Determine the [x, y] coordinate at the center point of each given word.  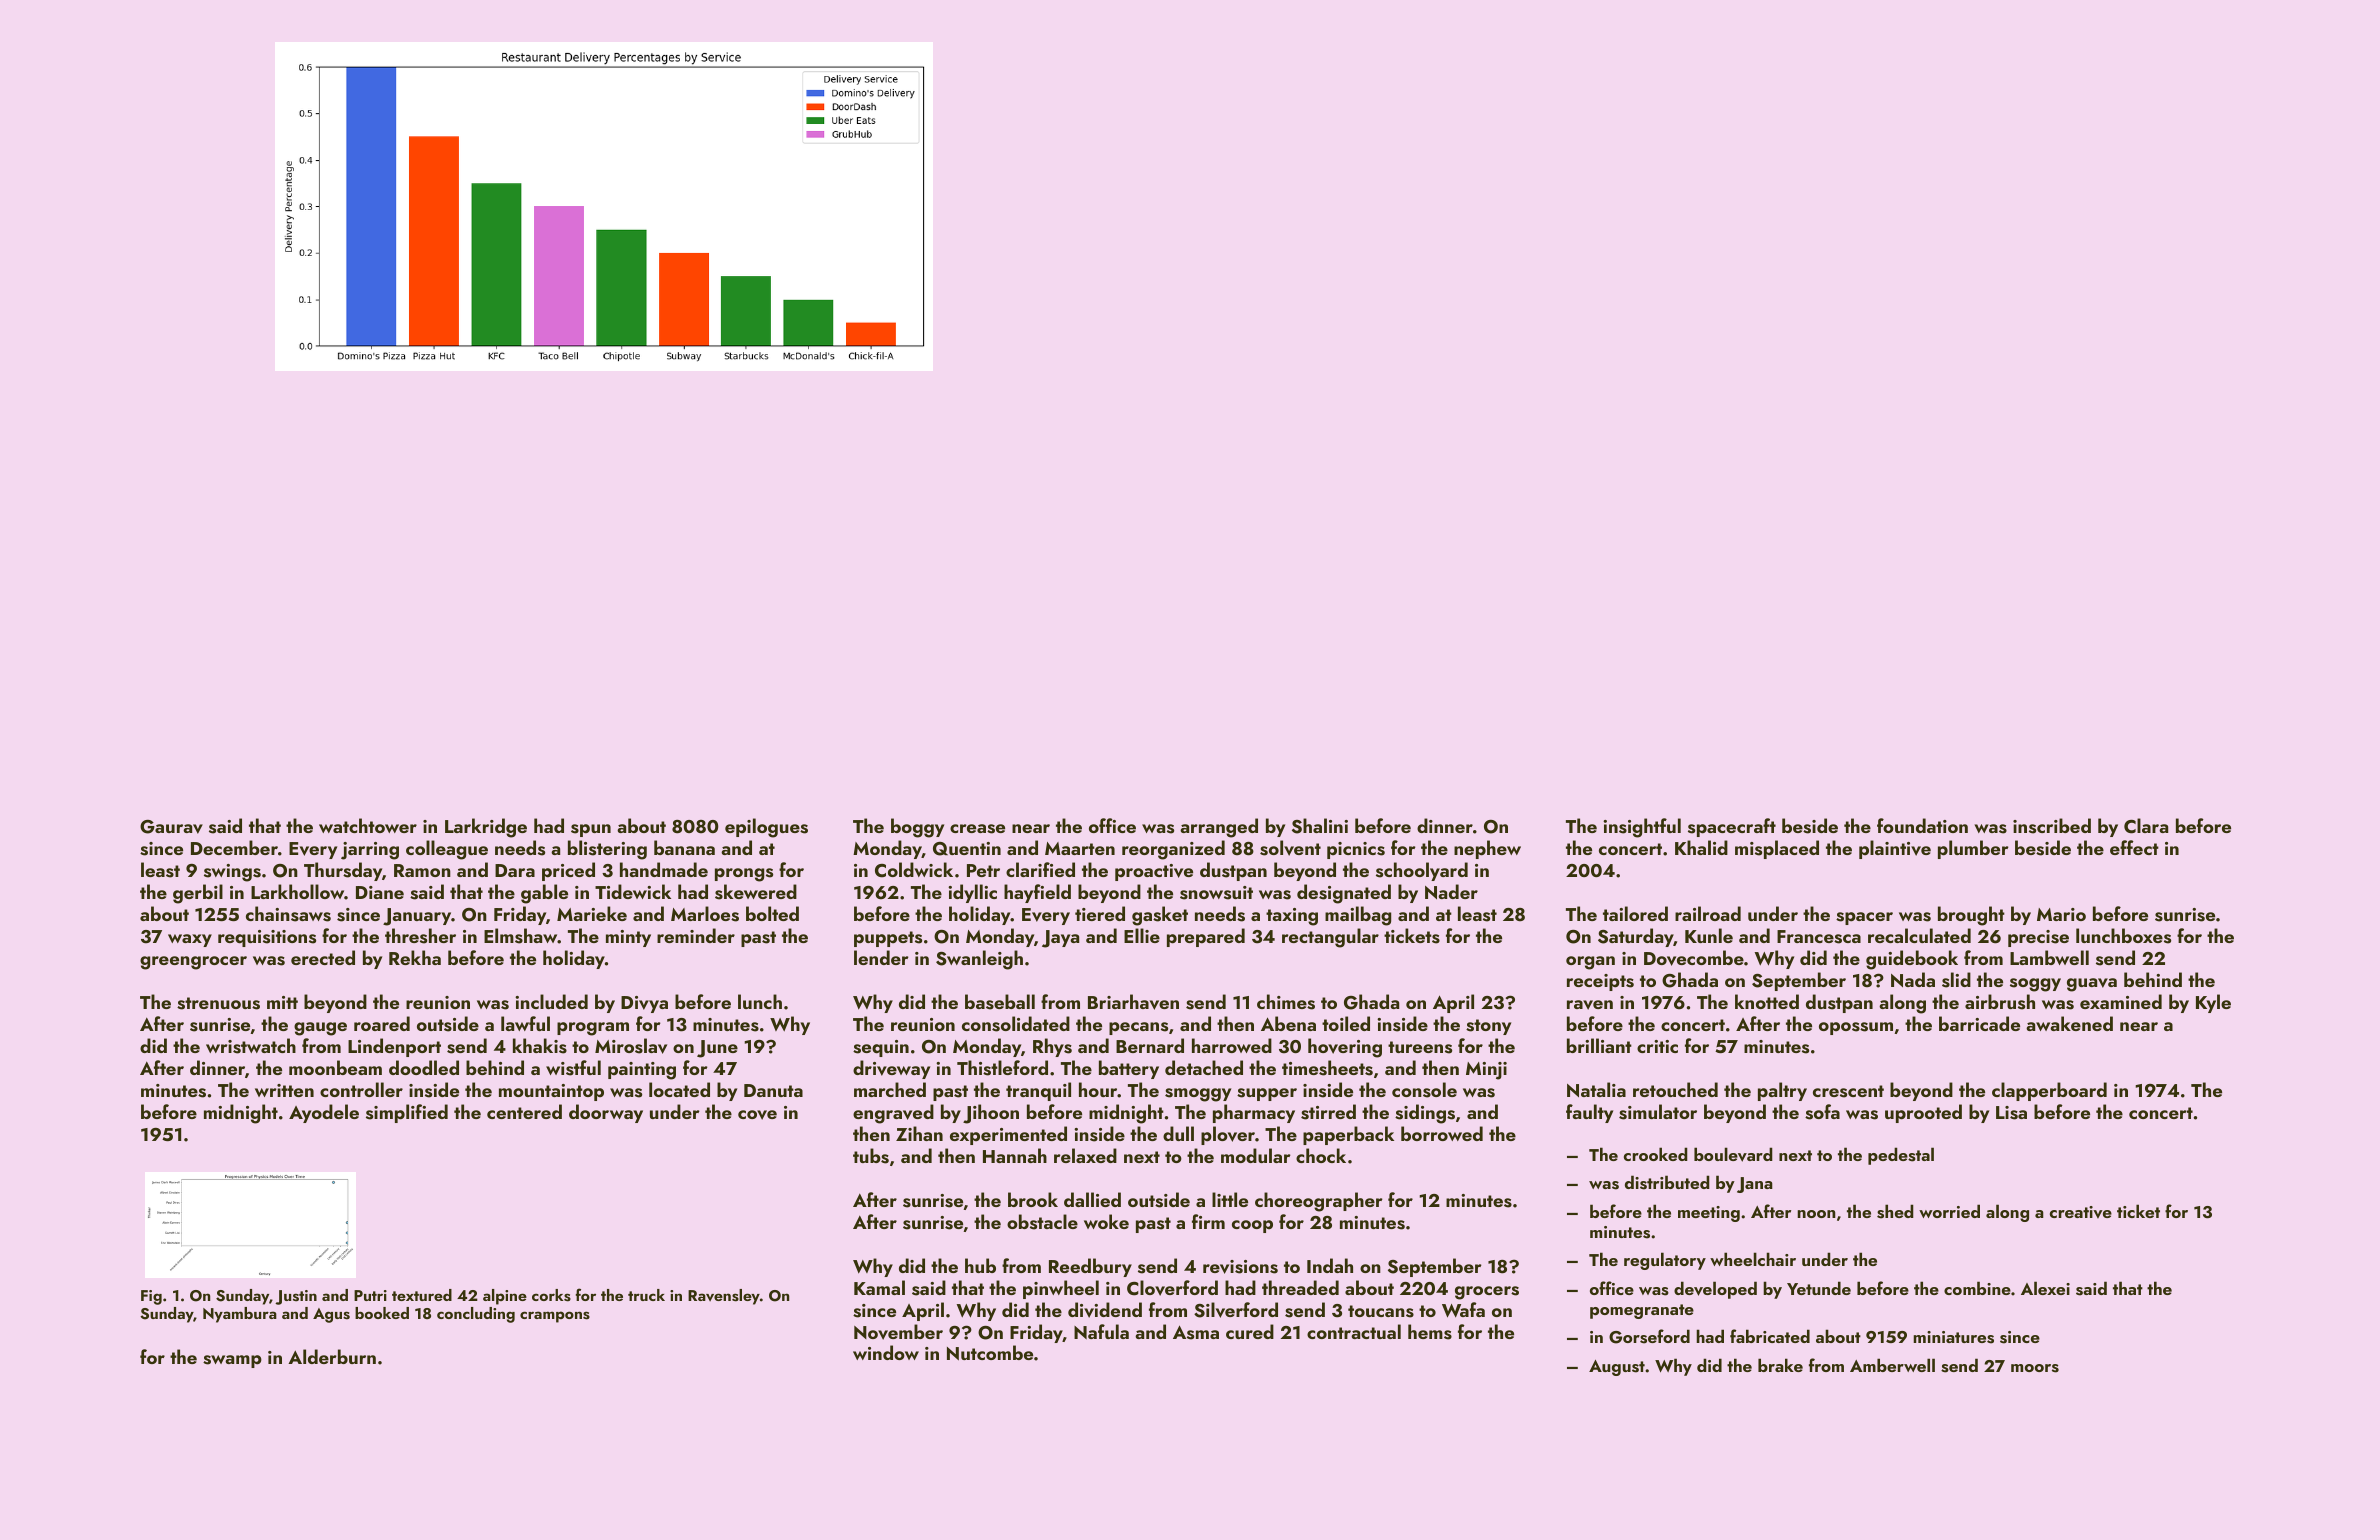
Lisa [2011, 1113]
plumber [1973, 849]
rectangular [1330, 938]
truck [646, 1295]
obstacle [1042, 1222]
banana [684, 847]
